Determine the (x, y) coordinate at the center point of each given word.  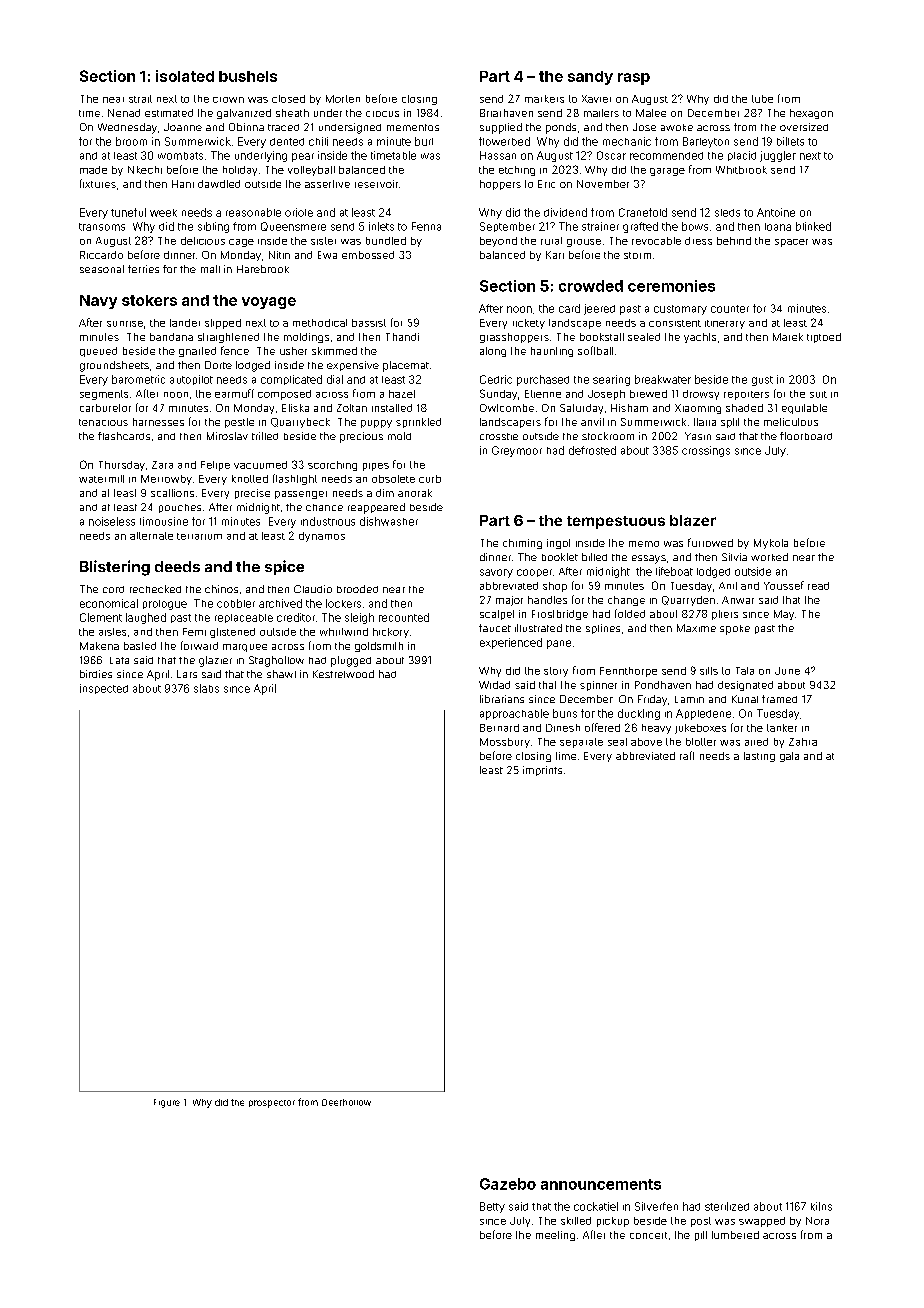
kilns (821, 1206)
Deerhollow (346, 1102)
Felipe (215, 466)
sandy (590, 78)
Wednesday (127, 128)
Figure (167, 1103)
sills (709, 671)
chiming (522, 544)
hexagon (811, 114)
